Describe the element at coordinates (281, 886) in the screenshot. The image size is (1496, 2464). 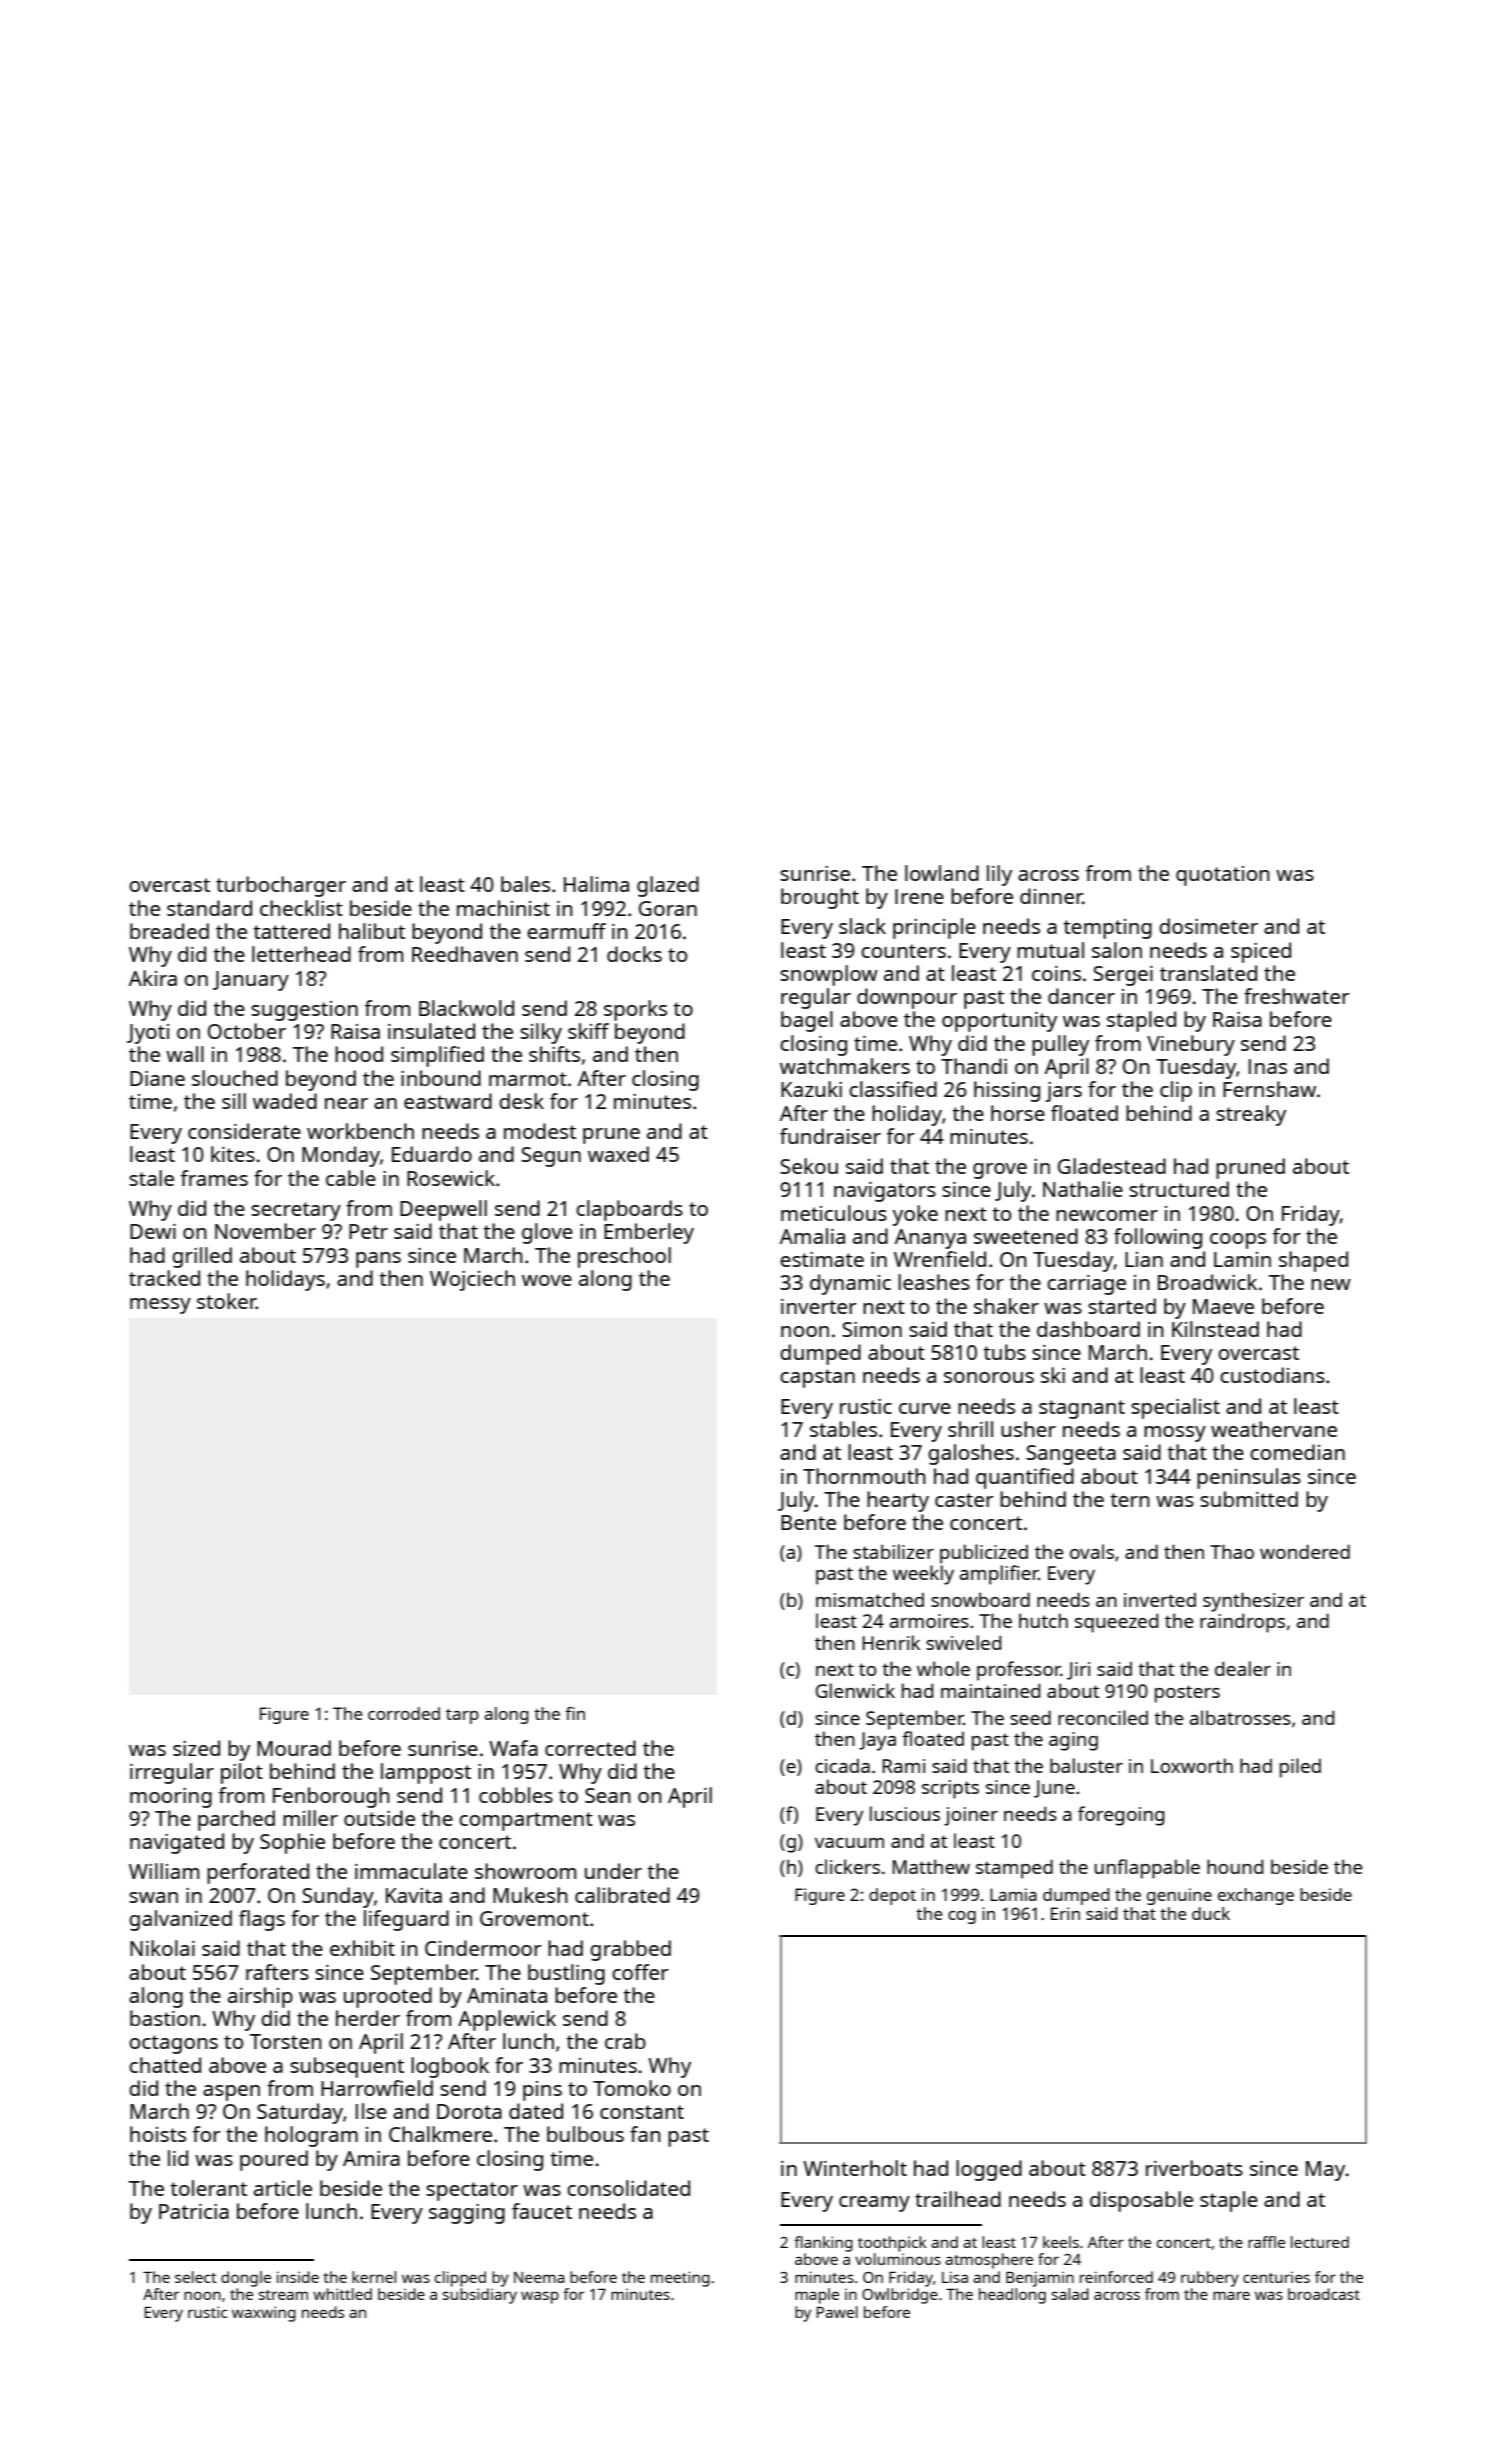
I see `turbocharger` at that location.
